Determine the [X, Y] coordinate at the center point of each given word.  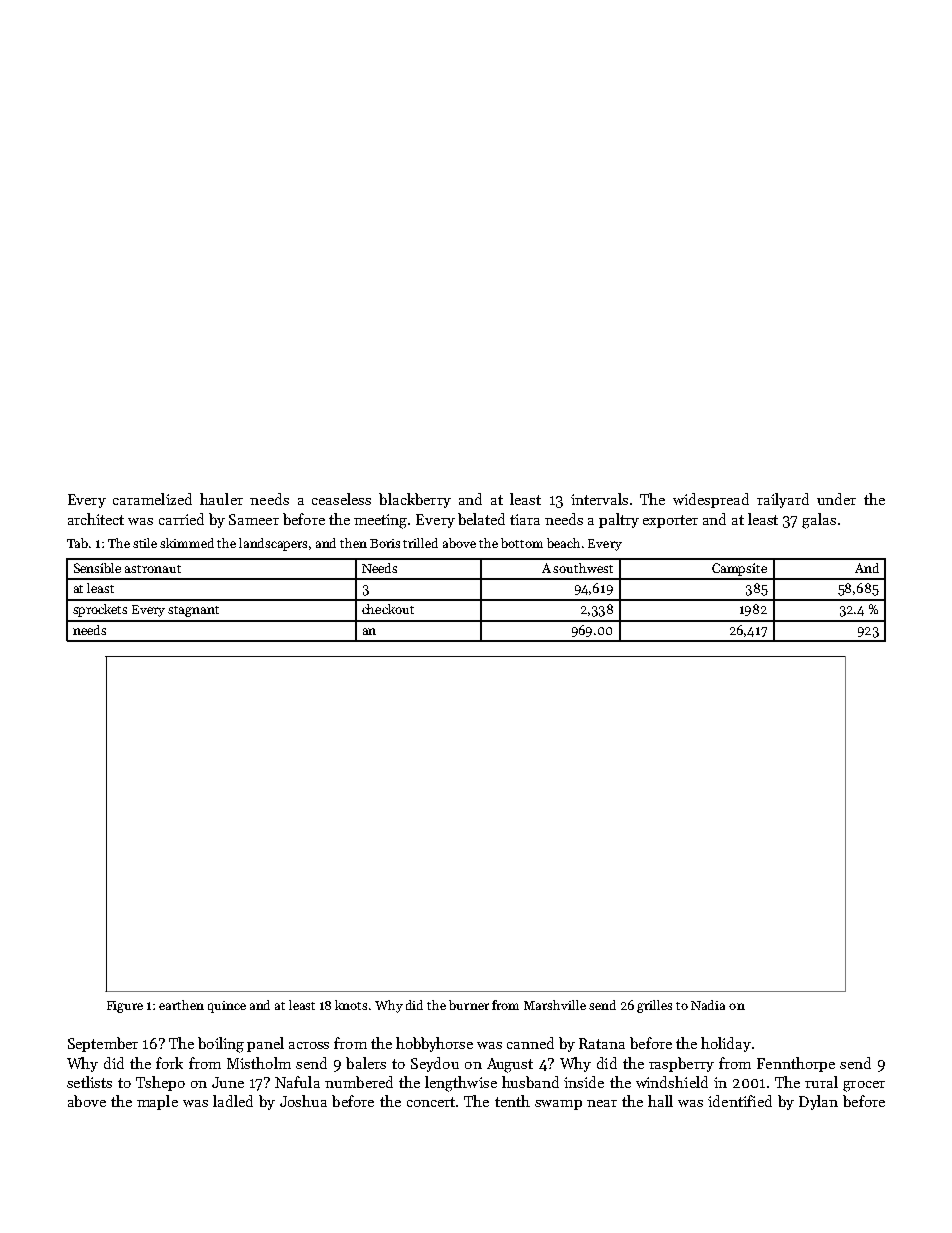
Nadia [708, 1005]
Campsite [739, 569]
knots [351, 1005]
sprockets [100, 610]
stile [145, 543]
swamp [558, 1105]
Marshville [555, 1005]
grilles [654, 1006]
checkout [388, 609]
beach [563, 543]
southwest [583, 568]
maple [157, 1102]
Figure [125, 1007]
